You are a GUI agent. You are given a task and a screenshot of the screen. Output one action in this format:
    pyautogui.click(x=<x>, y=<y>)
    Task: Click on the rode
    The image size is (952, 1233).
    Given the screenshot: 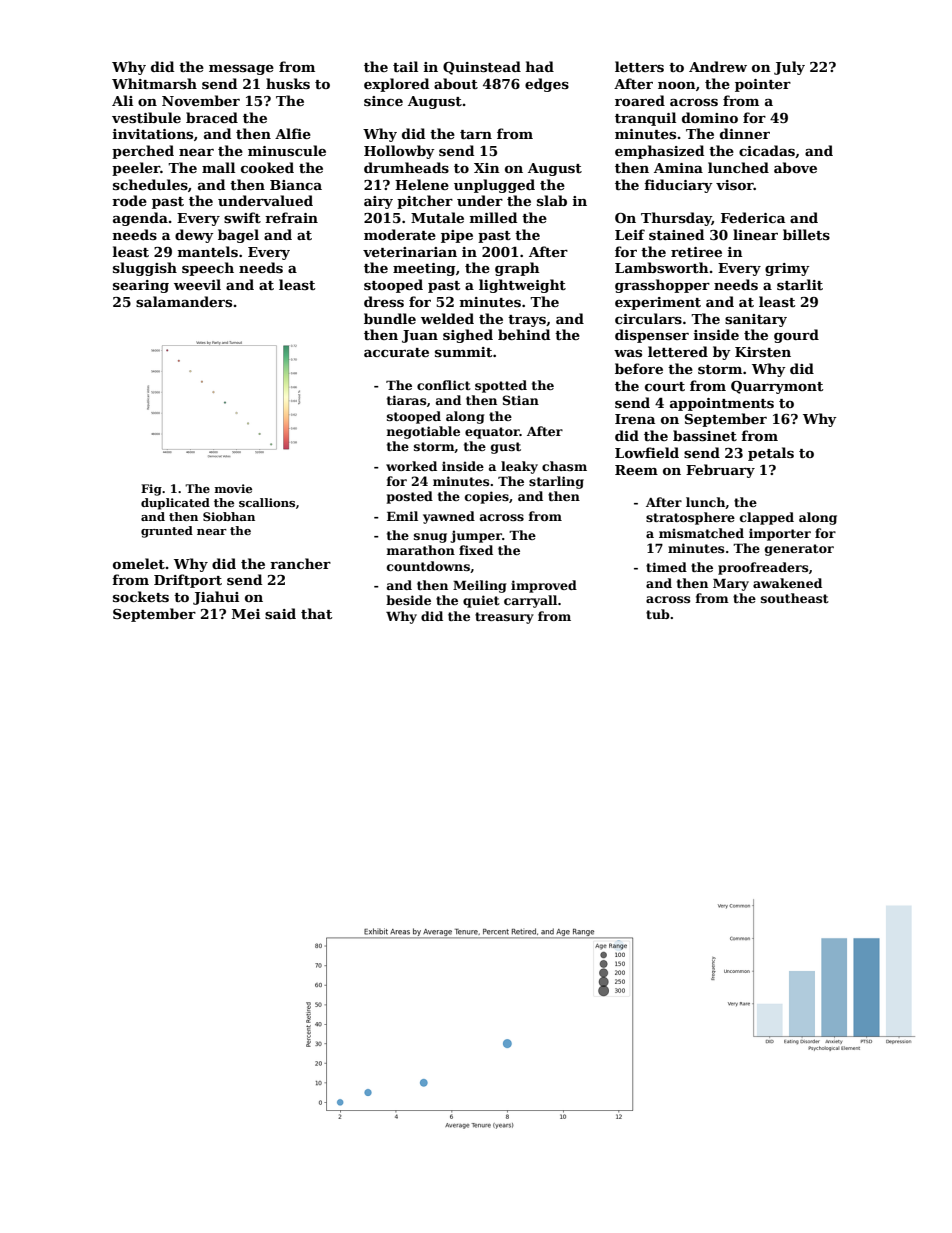 What is the action you would take?
    pyautogui.click(x=129, y=200)
